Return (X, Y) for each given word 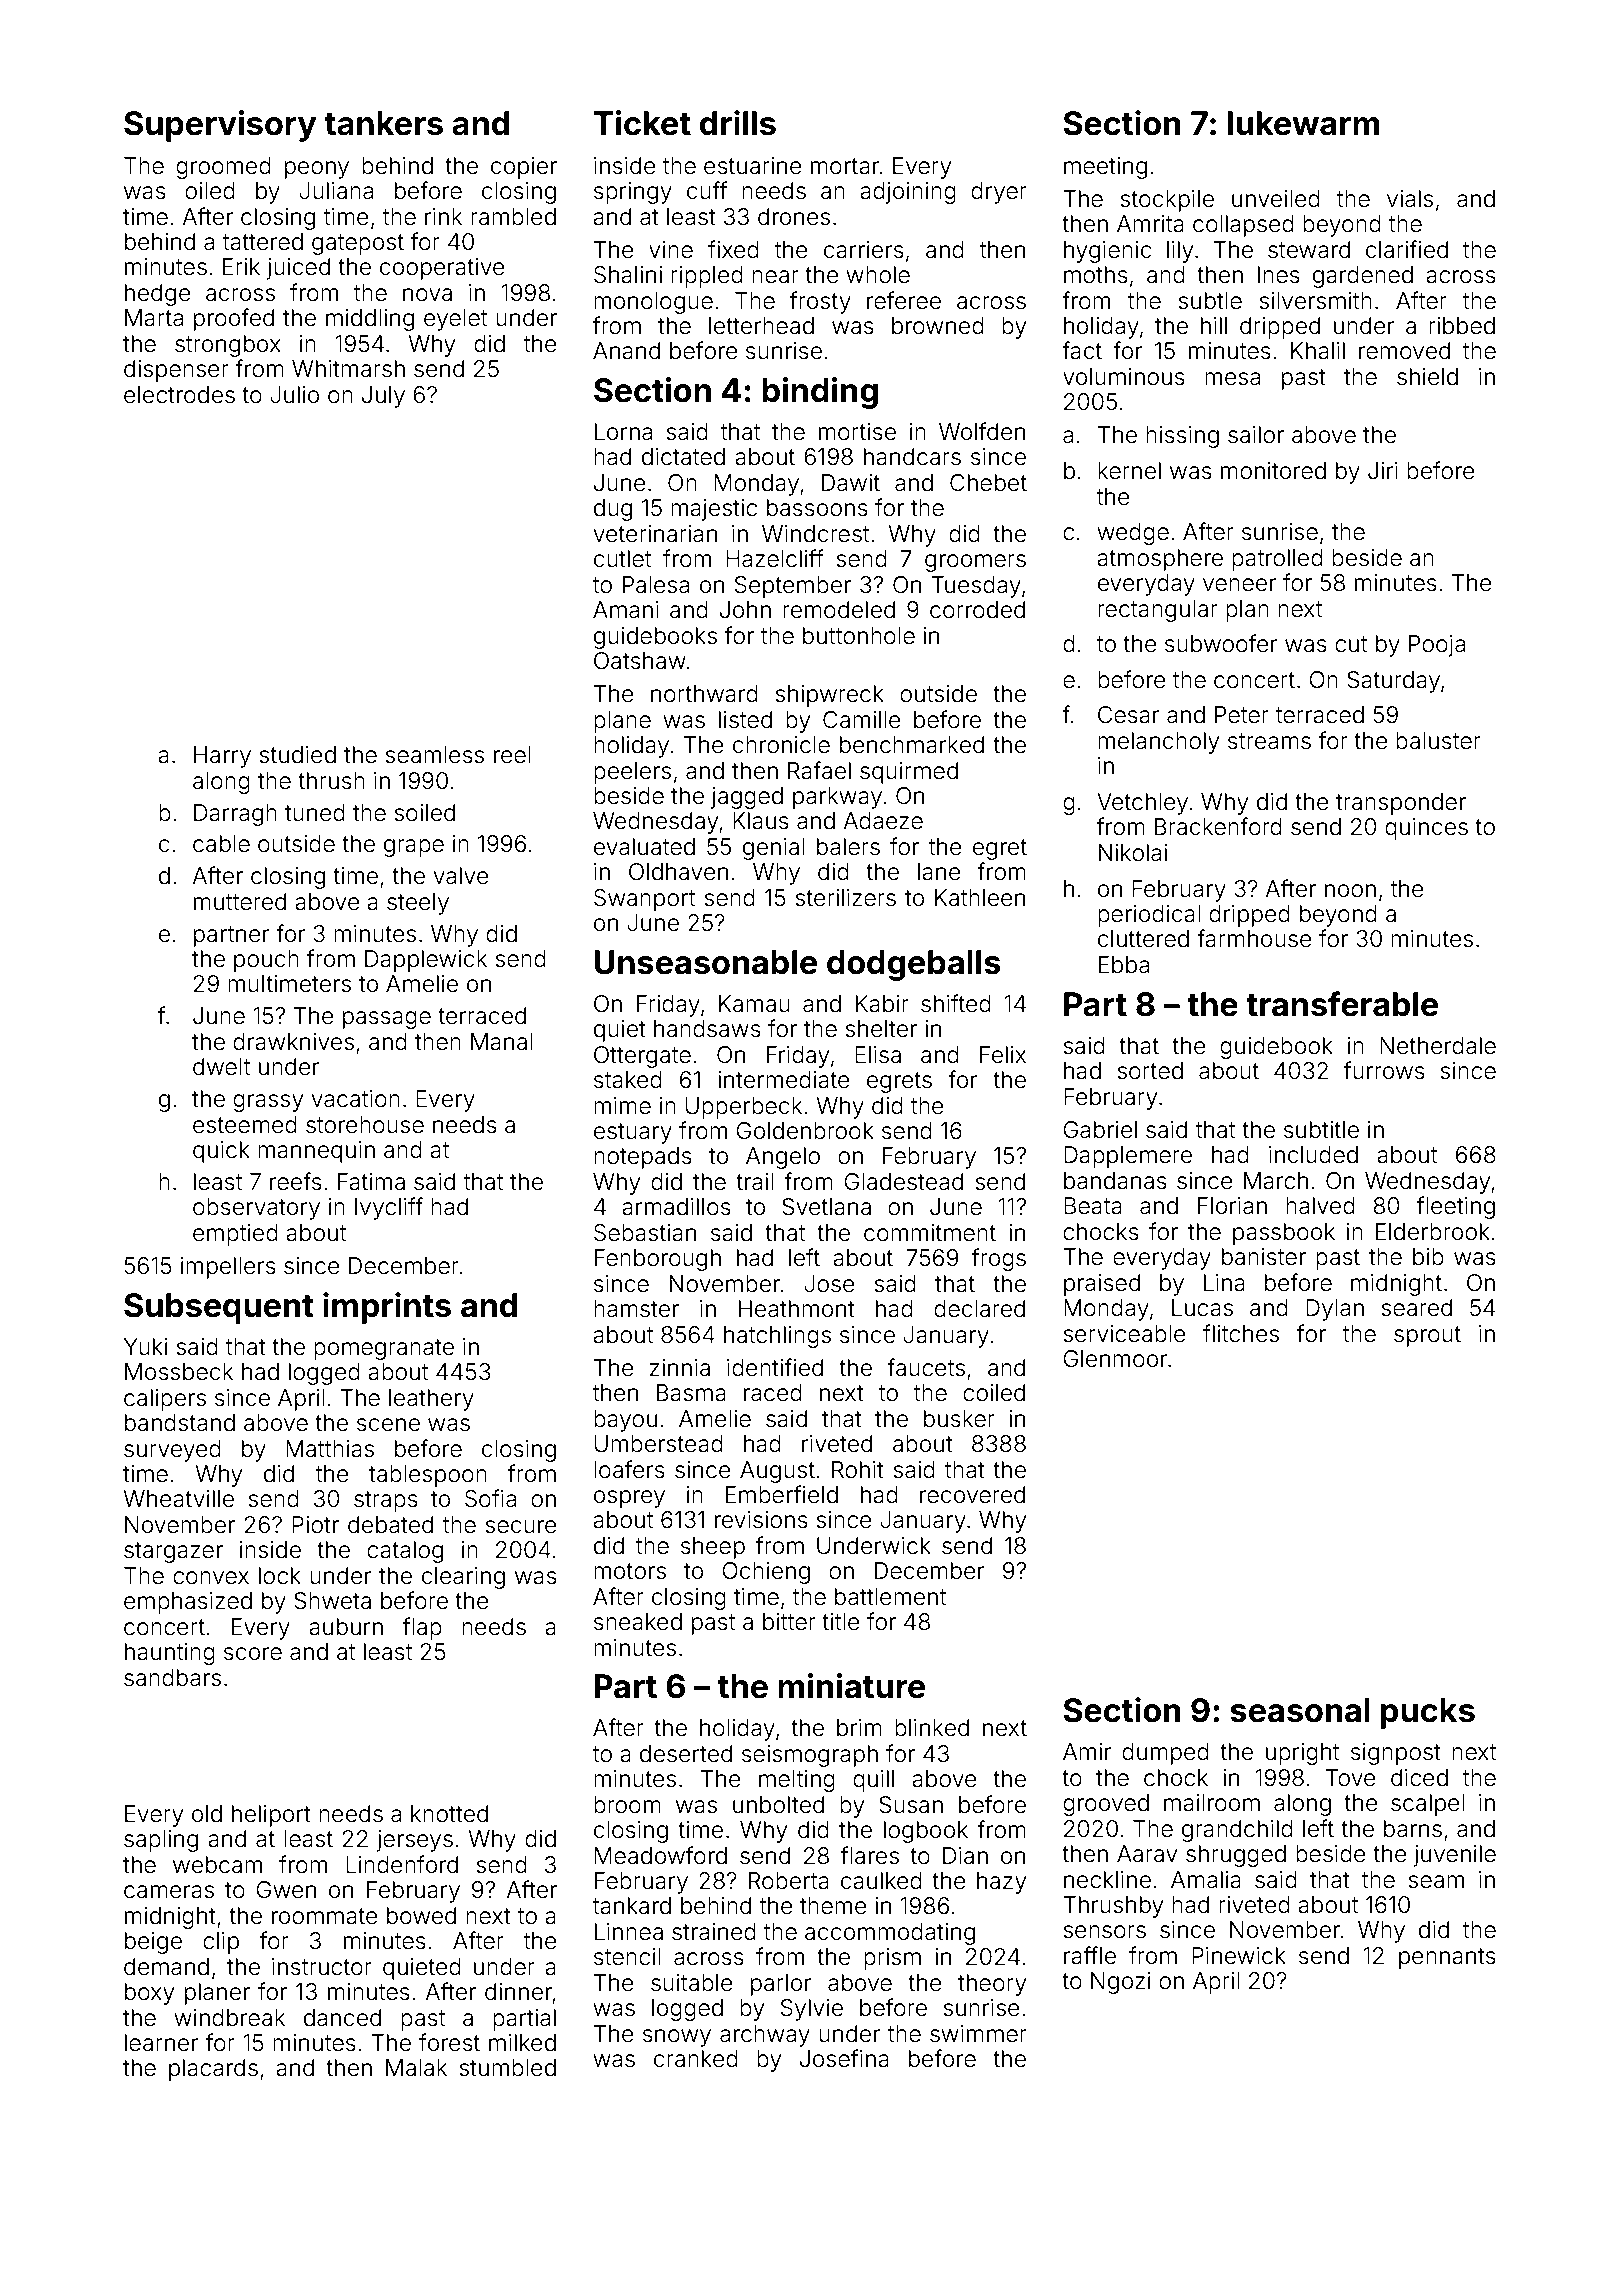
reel (512, 755)
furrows (1384, 1070)
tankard (632, 1906)
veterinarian (655, 534)
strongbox (228, 346)
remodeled (839, 610)
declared (979, 1309)
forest (449, 2042)
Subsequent (219, 1308)
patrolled (1277, 560)
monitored (1273, 471)
